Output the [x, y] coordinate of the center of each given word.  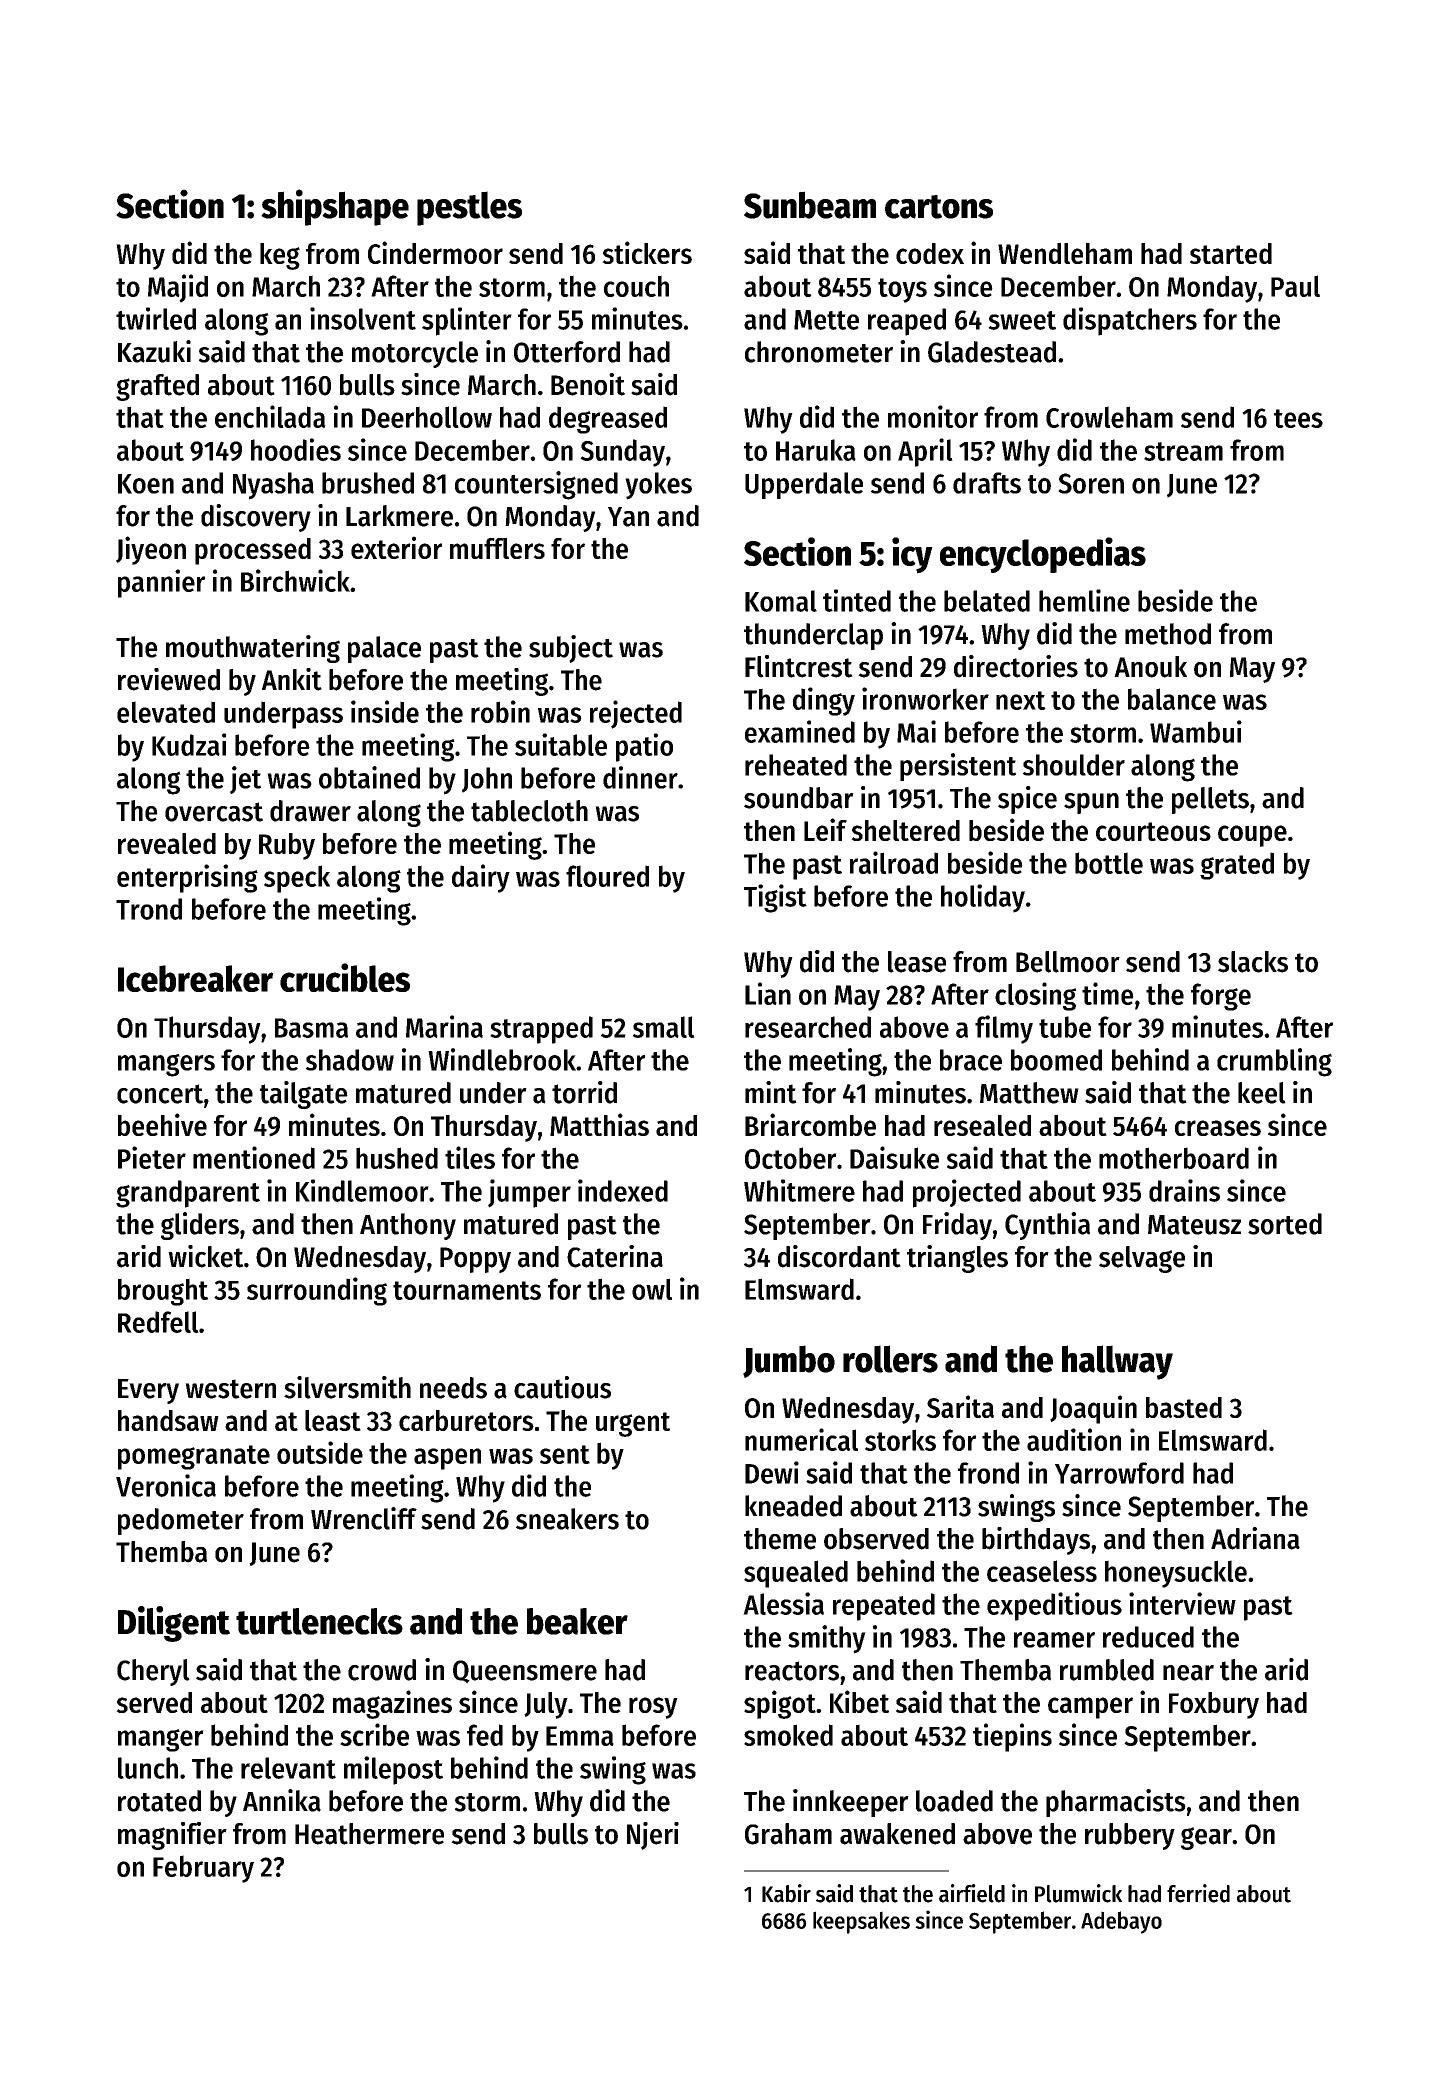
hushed [397, 1158]
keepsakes [861, 1922]
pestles [469, 208]
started [1231, 253]
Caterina [615, 1256]
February [203, 1869]
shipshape [335, 207]
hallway [1117, 1362]
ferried [1198, 1893]
